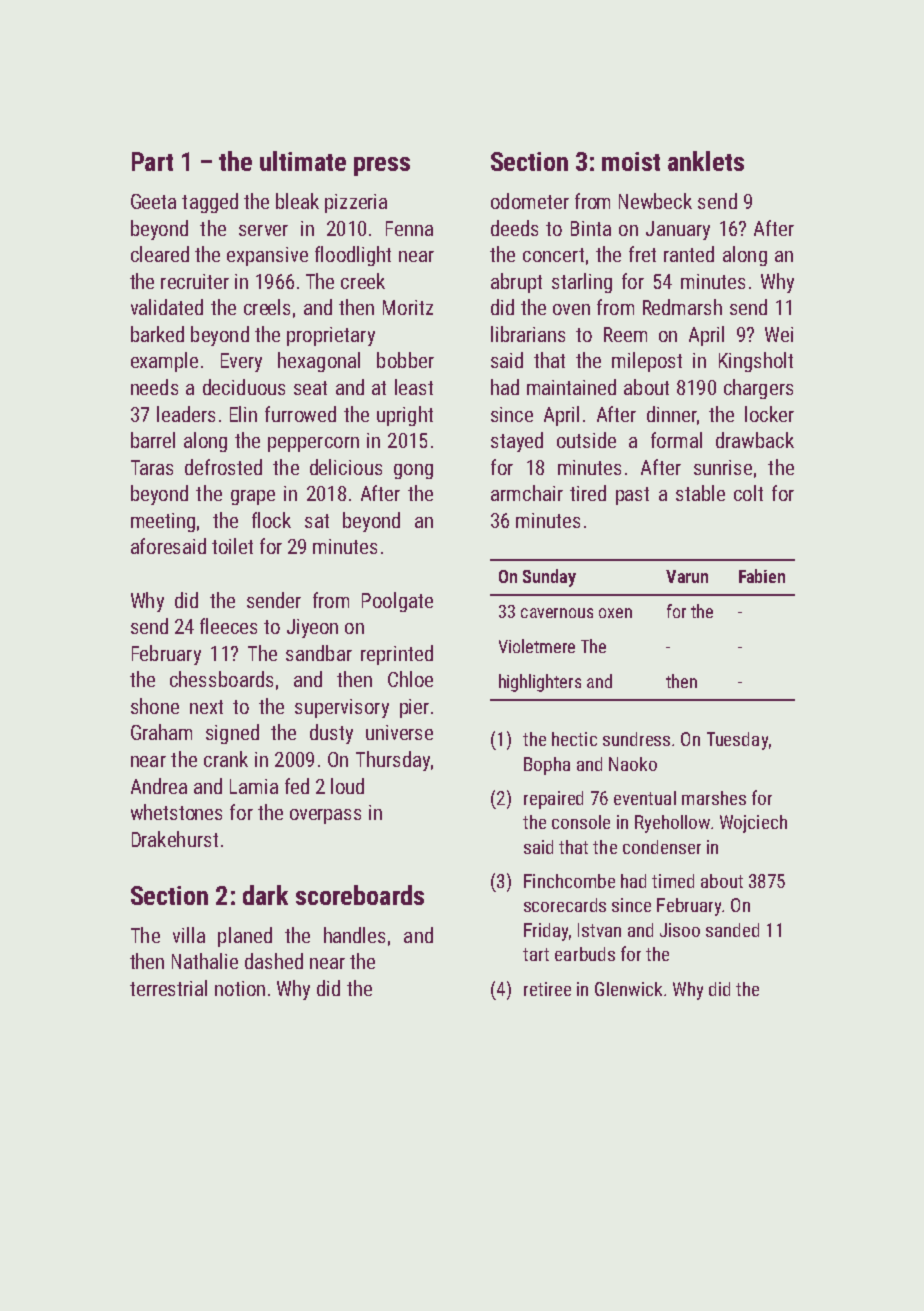  Describe the element at coordinates (625, 334) in the document. I see `Reem` at that location.
